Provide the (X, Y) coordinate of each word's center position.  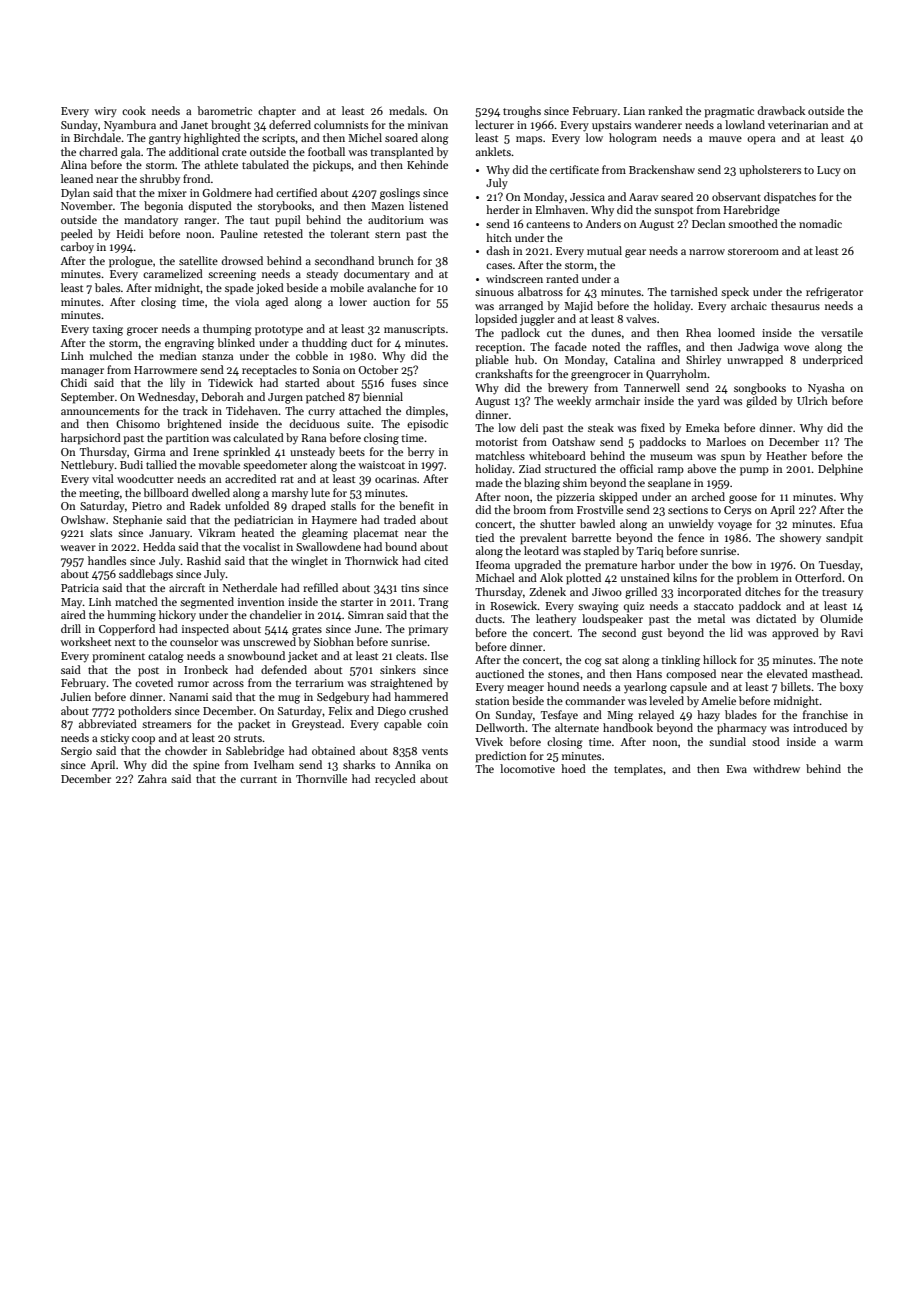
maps (529, 140)
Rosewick (514, 605)
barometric (224, 110)
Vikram (216, 532)
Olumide (841, 618)
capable (403, 725)
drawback (781, 110)
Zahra (152, 778)
